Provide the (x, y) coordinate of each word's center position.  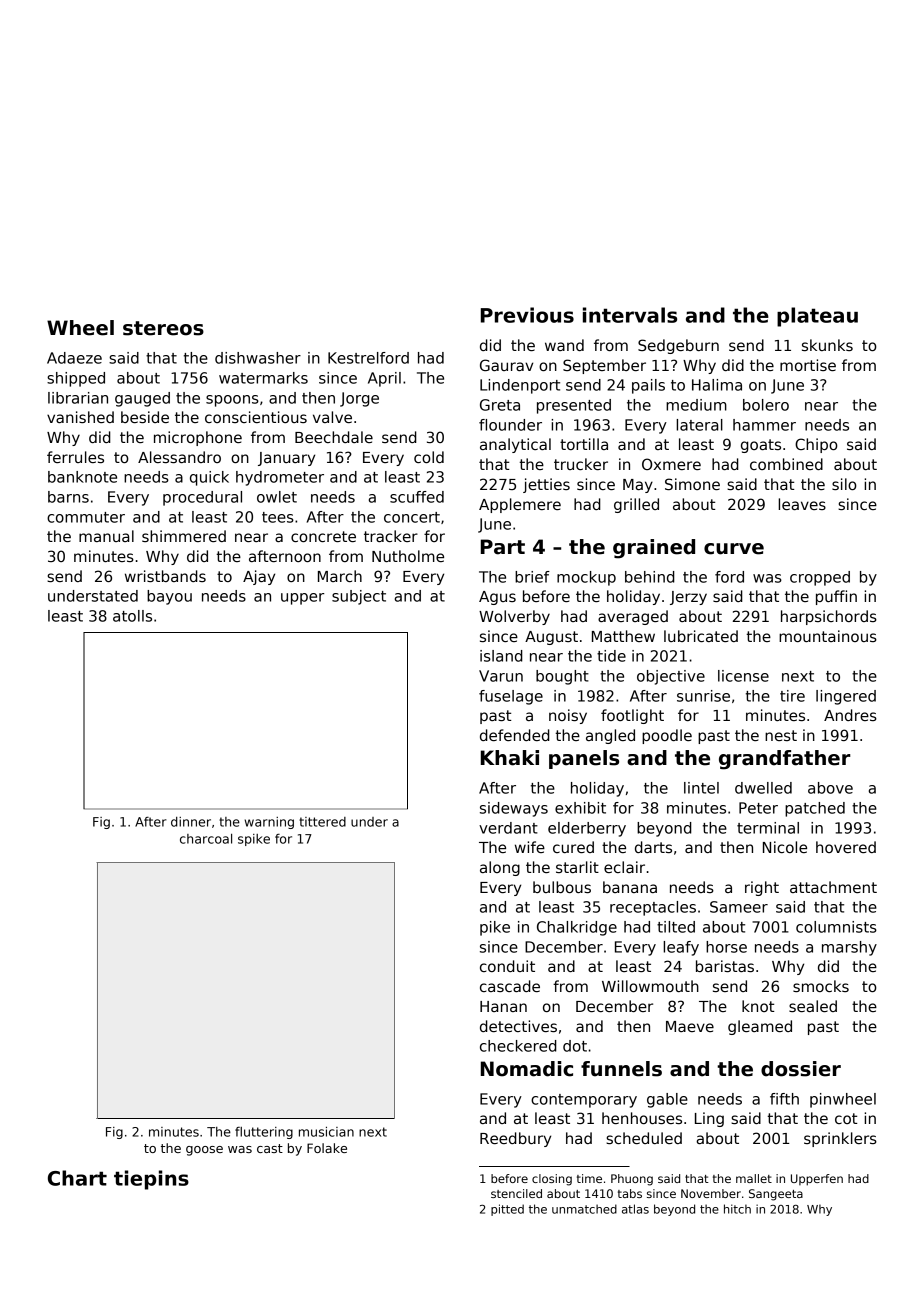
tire (792, 696)
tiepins (151, 1180)
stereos (163, 328)
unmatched (584, 1209)
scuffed (417, 497)
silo (844, 484)
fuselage (511, 697)
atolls (132, 616)
